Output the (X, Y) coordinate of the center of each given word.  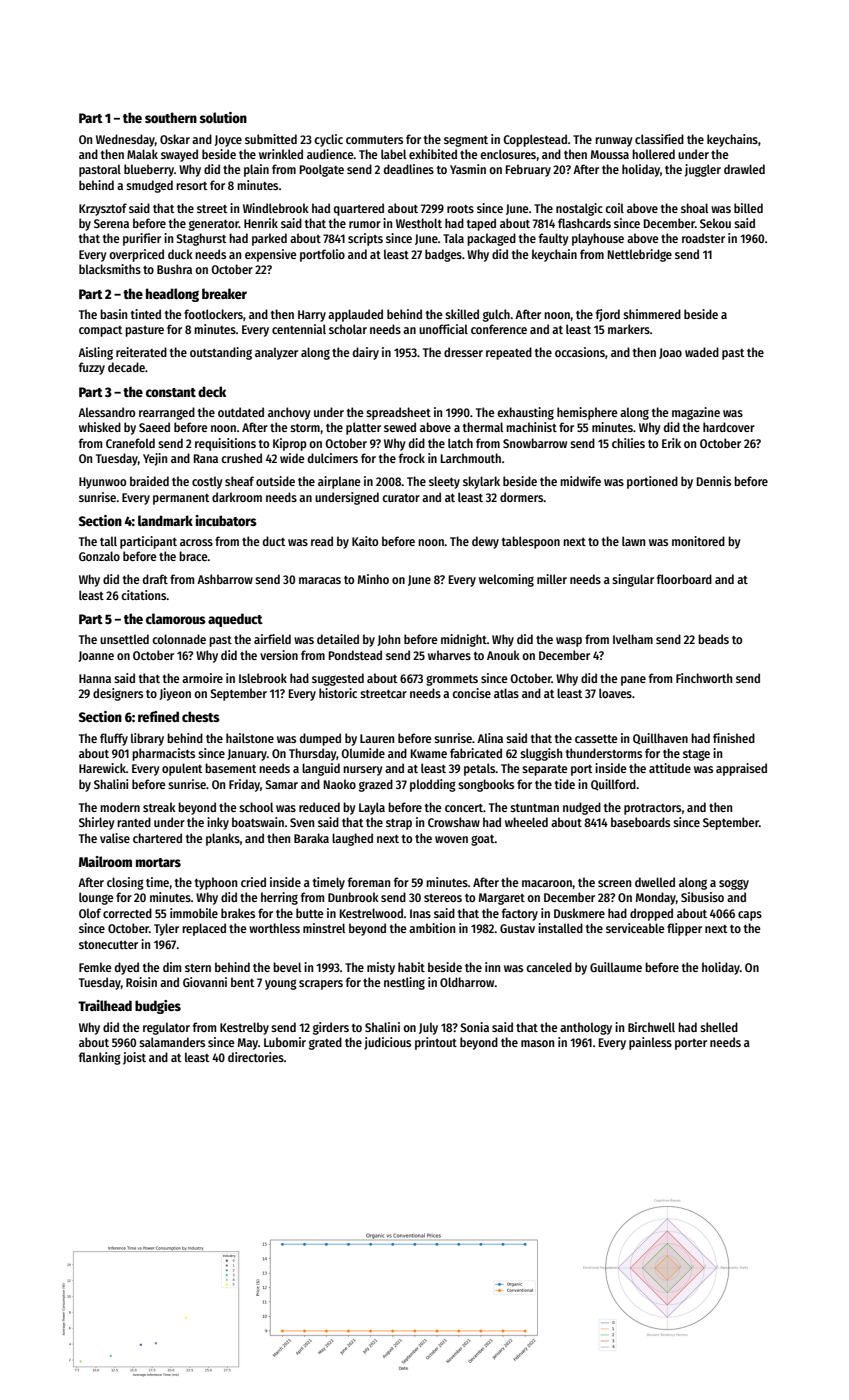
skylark (481, 482)
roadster (703, 238)
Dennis (714, 481)
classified (659, 139)
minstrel (324, 928)
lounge (96, 898)
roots (460, 209)
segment (466, 141)
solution (223, 117)
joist (134, 1058)
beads (713, 639)
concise (471, 693)
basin (113, 314)
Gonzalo (99, 556)
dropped (651, 914)
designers (118, 694)
